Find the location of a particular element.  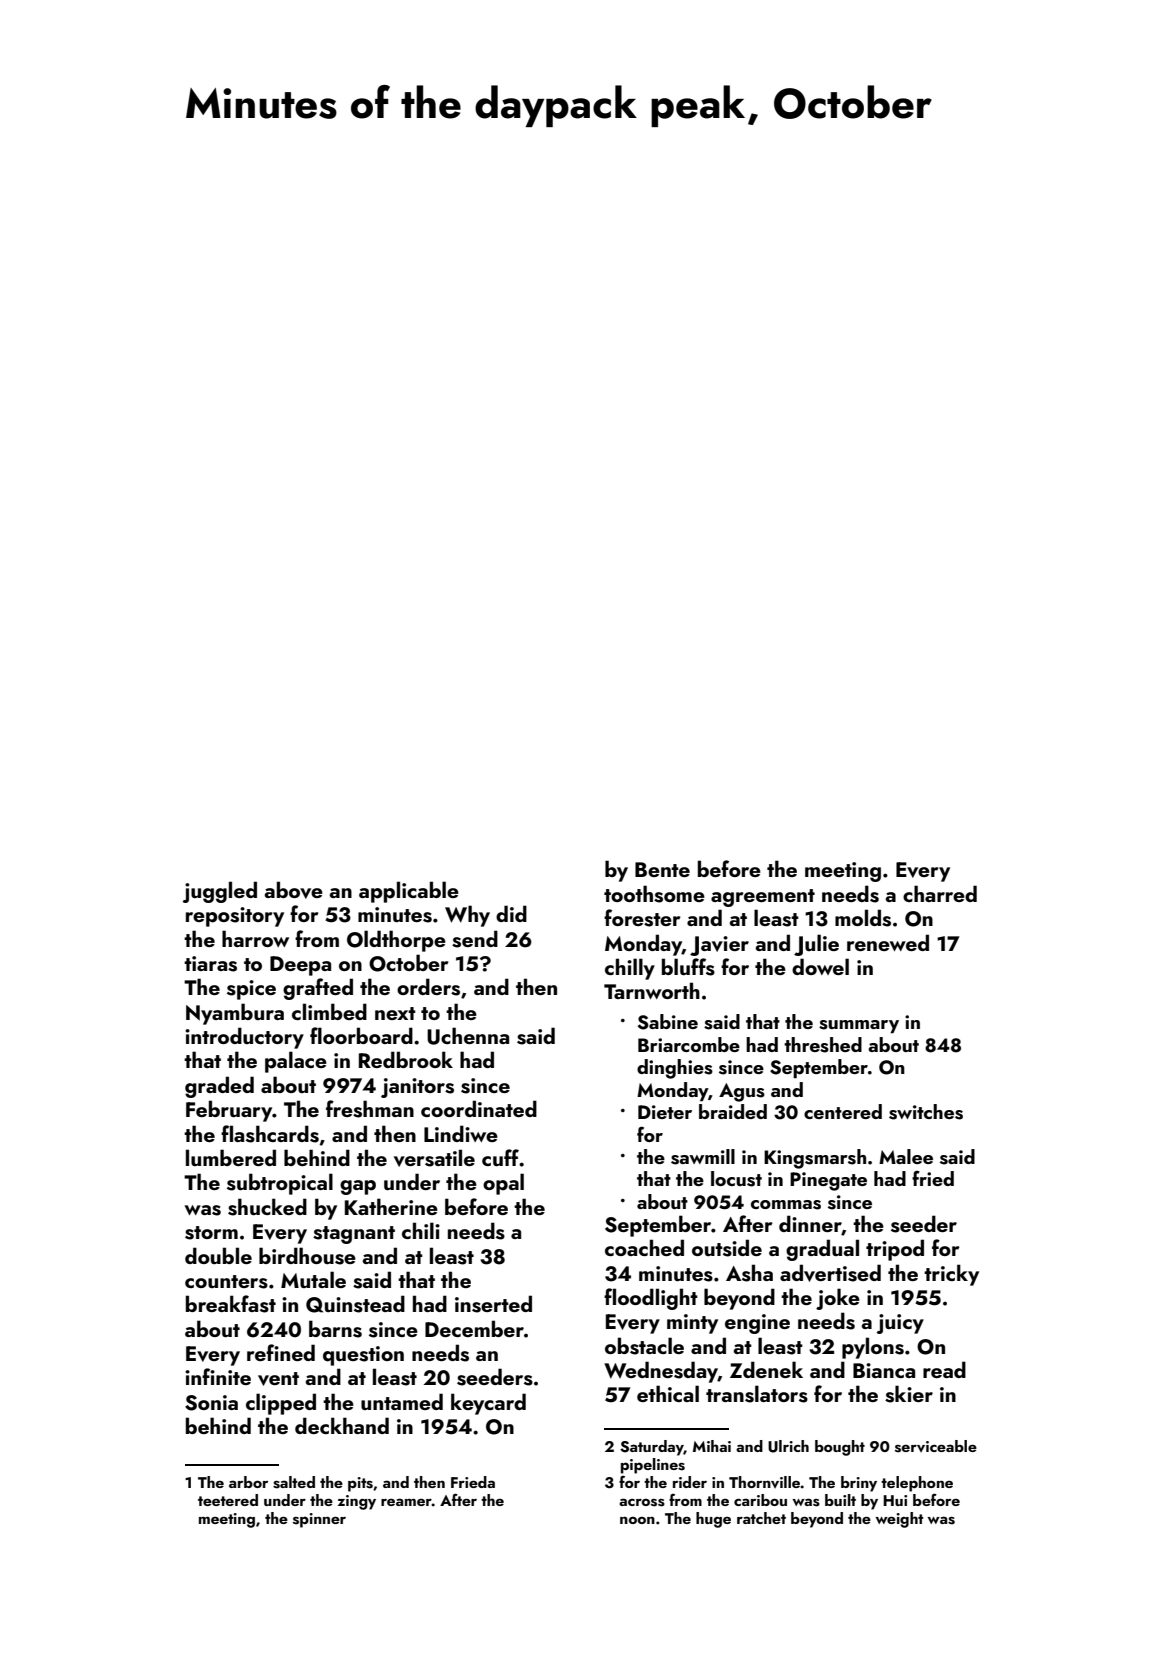

Asha is located at coordinates (749, 1273).
